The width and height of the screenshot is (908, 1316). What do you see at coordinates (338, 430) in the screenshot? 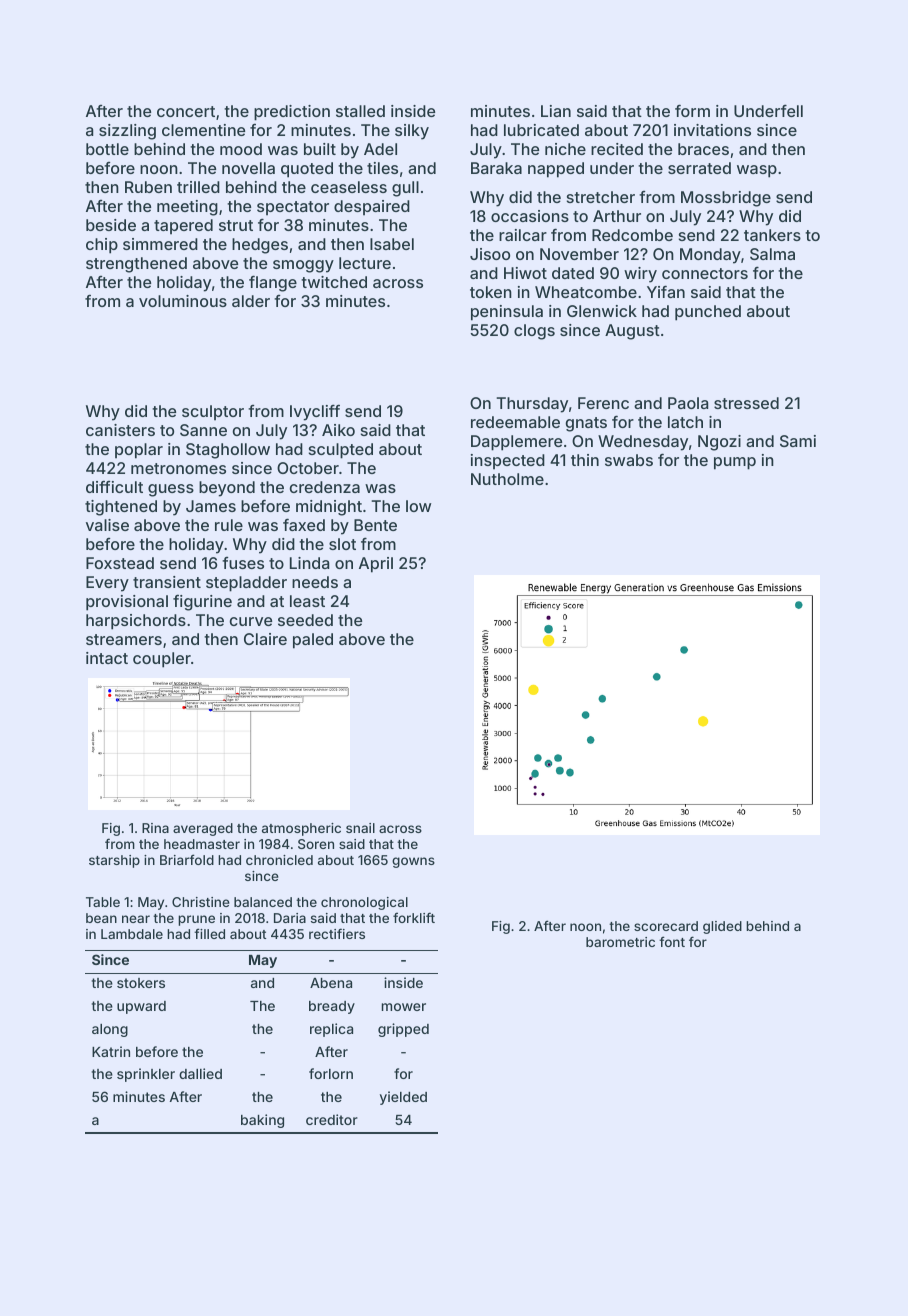
I see `Aiko` at bounding box center [338, 430].
